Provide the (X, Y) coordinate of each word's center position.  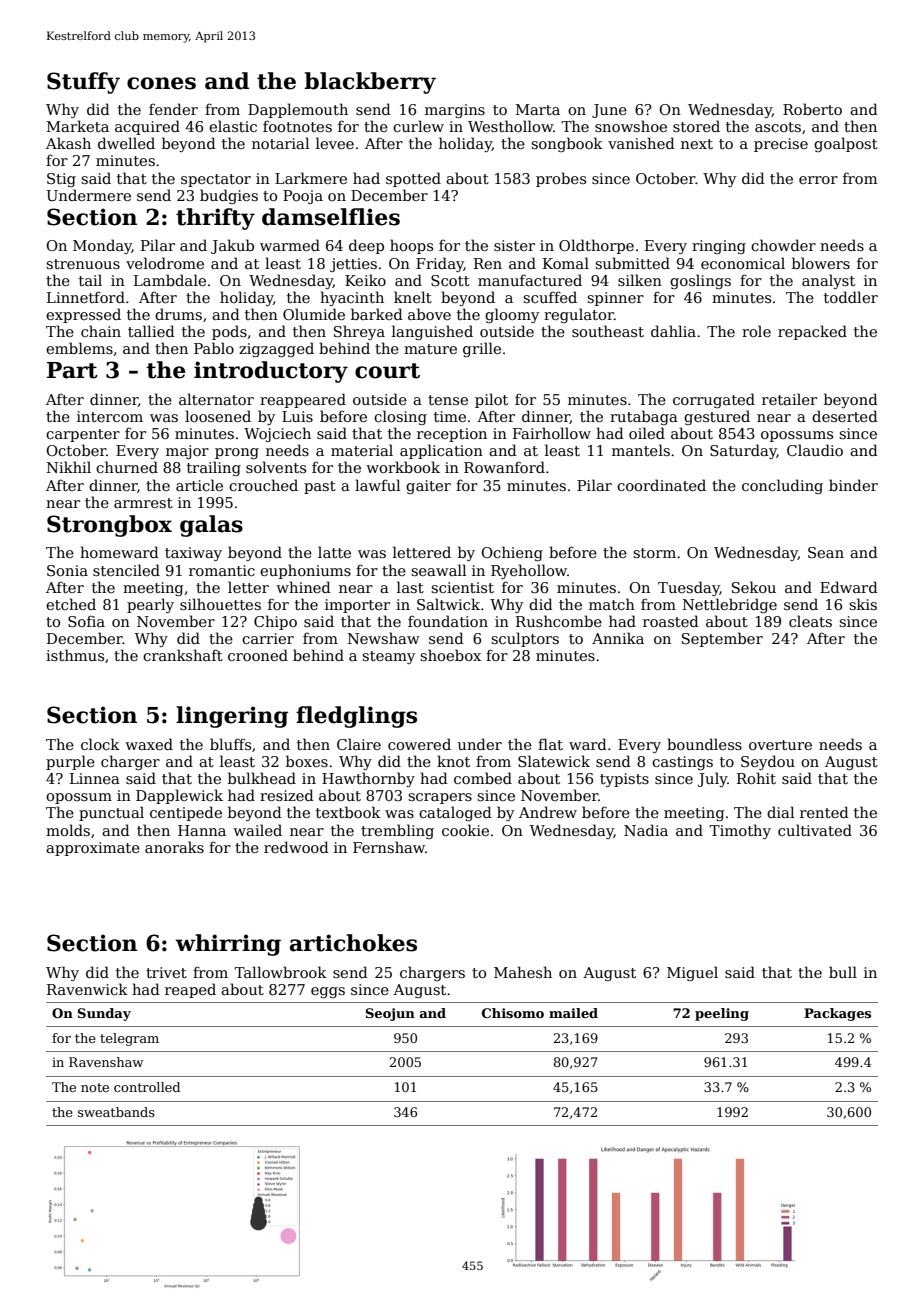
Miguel (692, 973)
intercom (110, 416)
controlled (147, 1087)
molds (68, 830)
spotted (413, 179)
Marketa (78, 126)
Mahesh (523, 972)
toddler (851, 297)
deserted (845, 416)
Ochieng (512, 553)
